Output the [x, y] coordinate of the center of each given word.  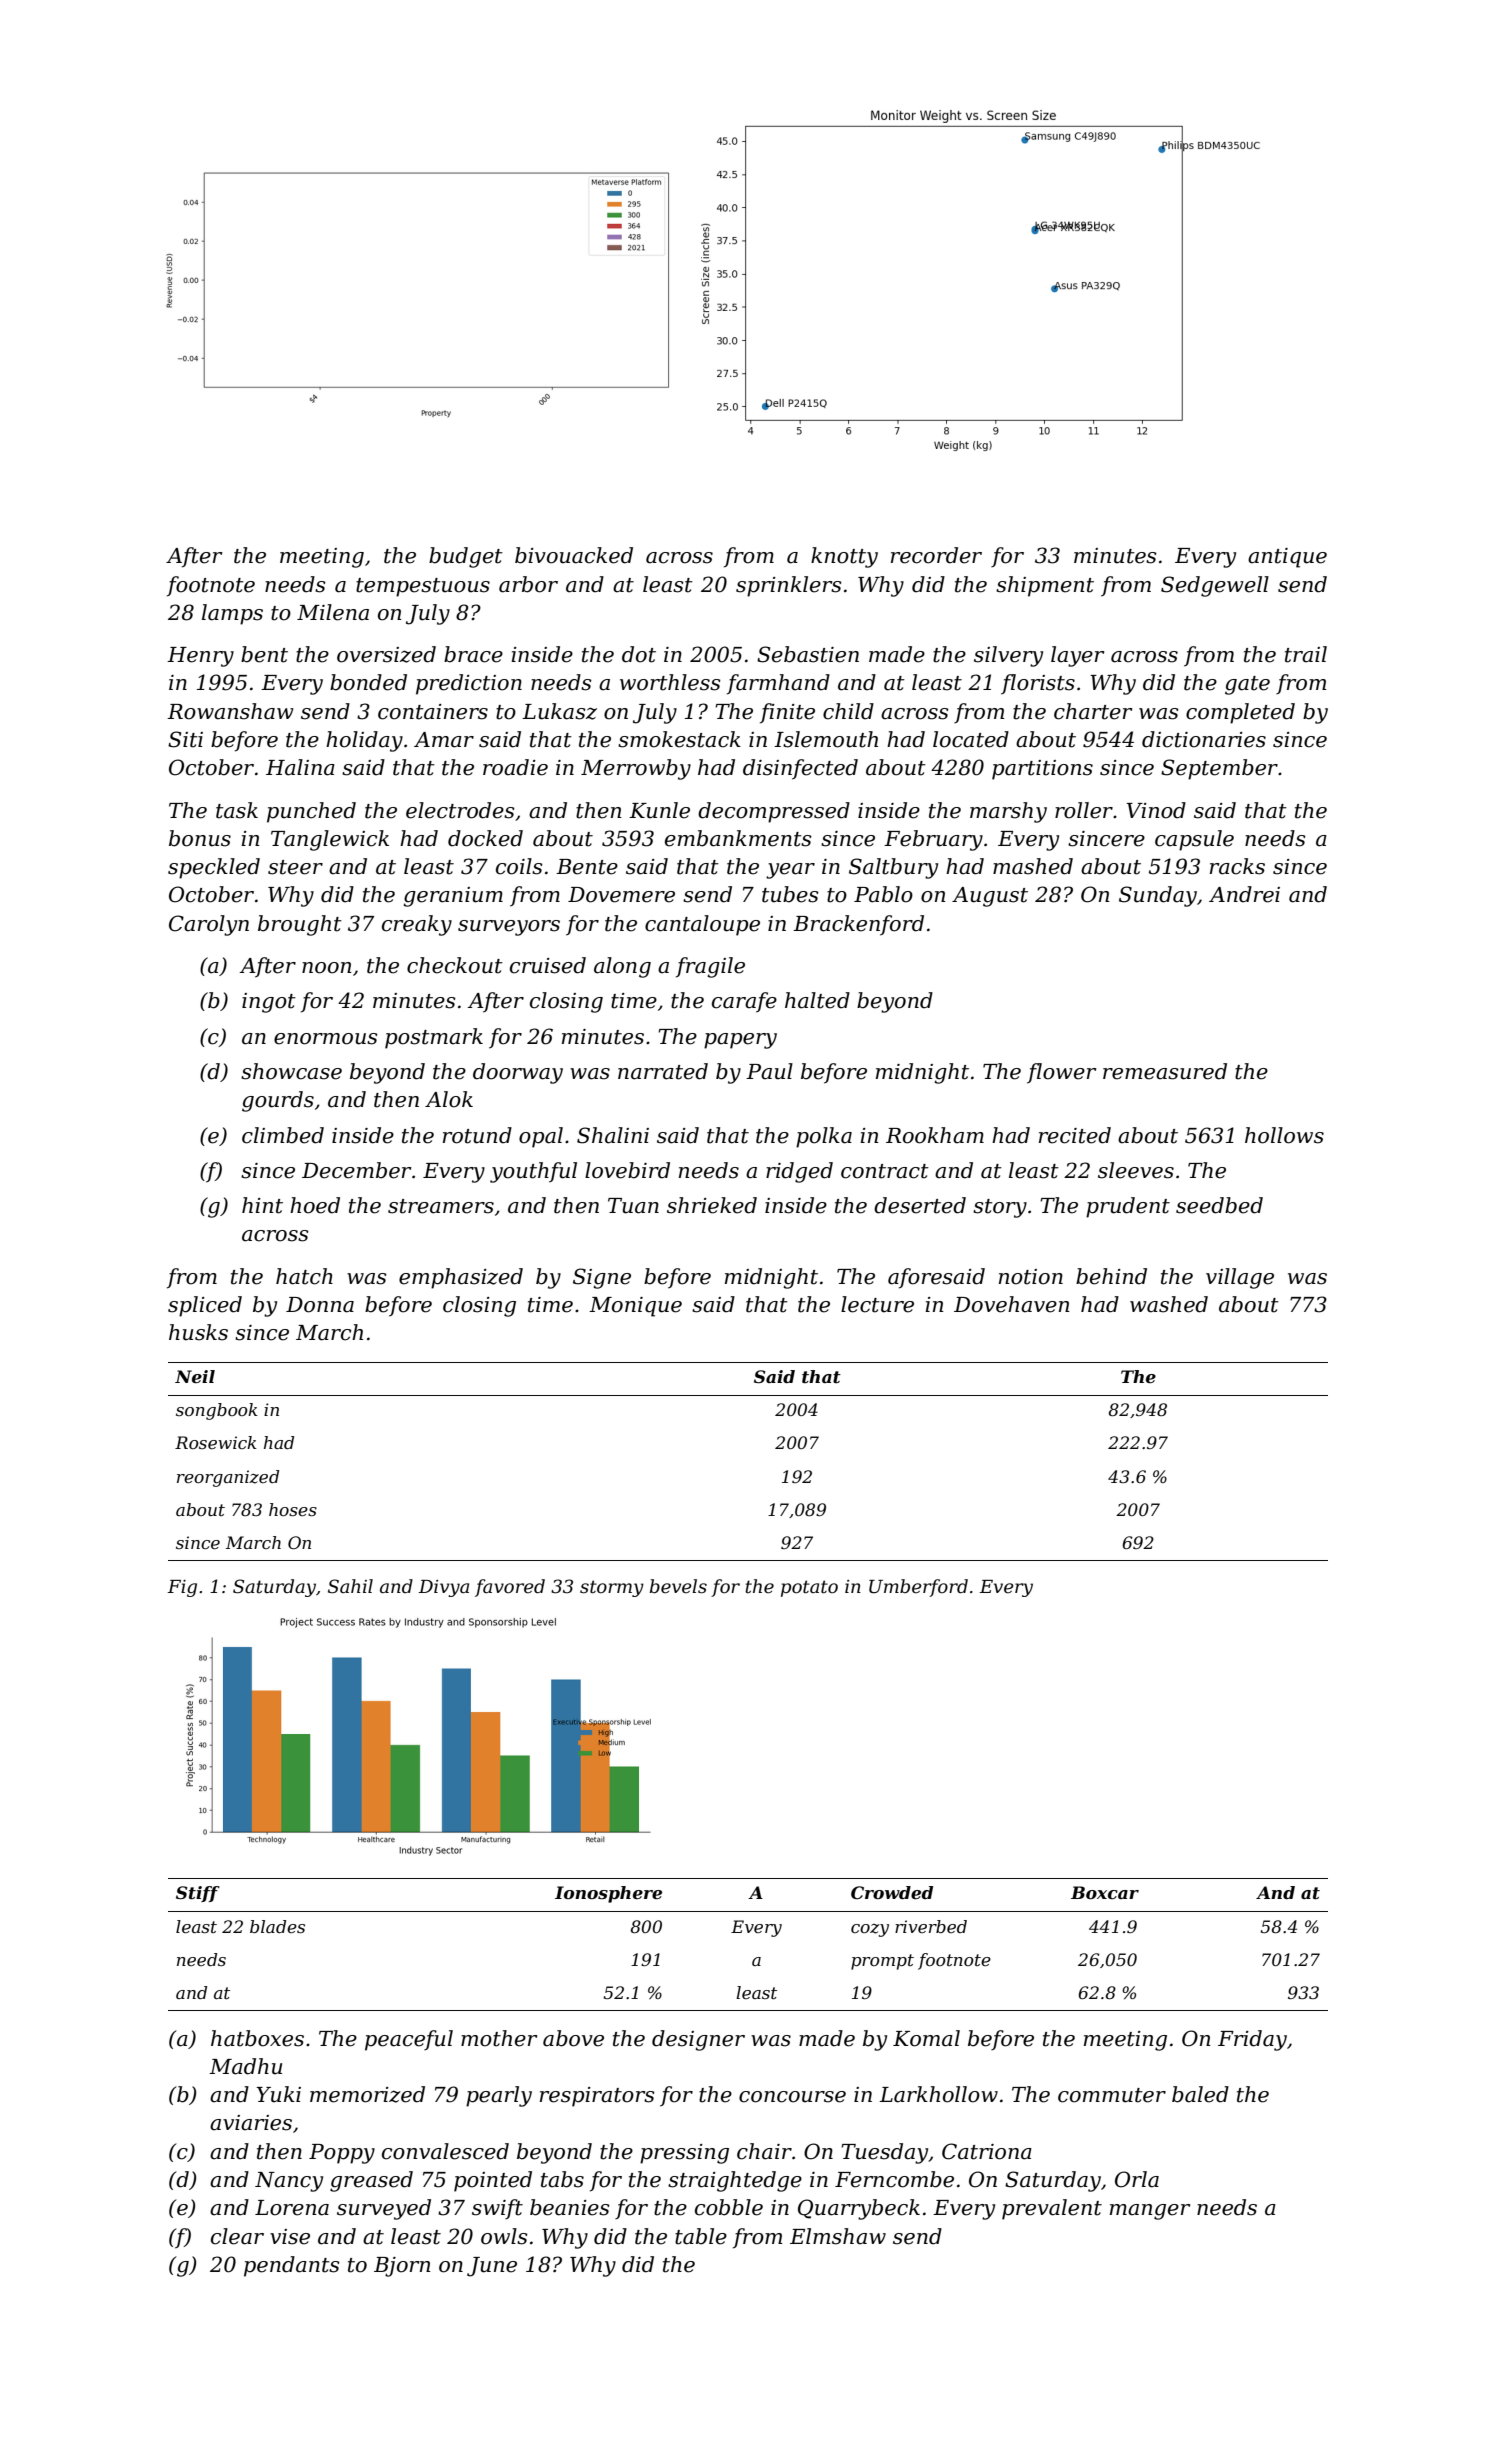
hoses [293, 1509]
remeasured [1165, 1071]
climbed [283, 1135]
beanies [570, 2207]
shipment [1045, 586]
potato [809, 1588]
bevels [678, 1586]
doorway [518, 1073]
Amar [444, 740]
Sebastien [808, 654]
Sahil [350, 1586]
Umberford [918, 1588]
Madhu [245, 2066]
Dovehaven [1012, 1304]
